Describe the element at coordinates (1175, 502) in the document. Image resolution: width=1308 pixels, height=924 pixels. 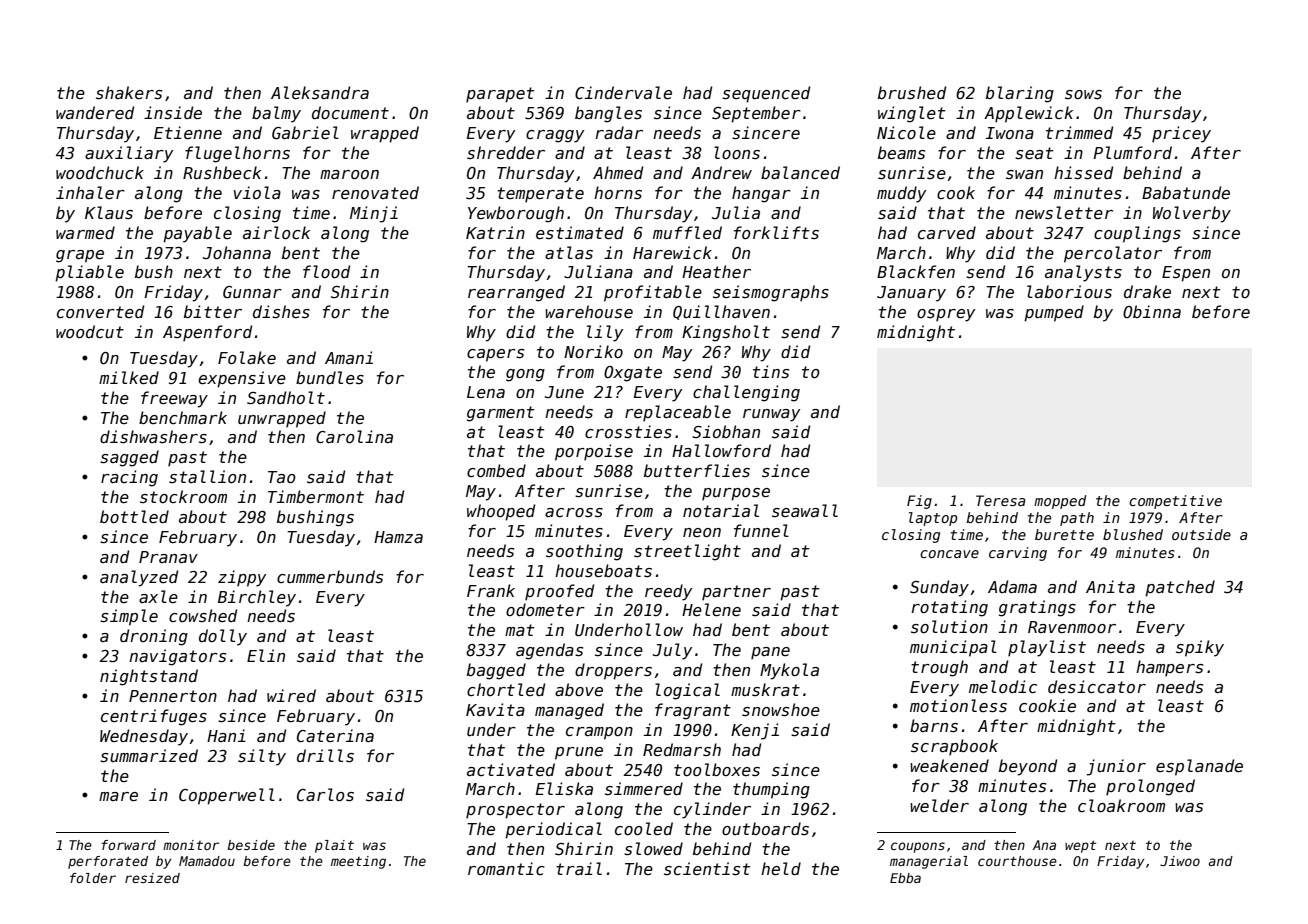
I see `competitive` at that location.
